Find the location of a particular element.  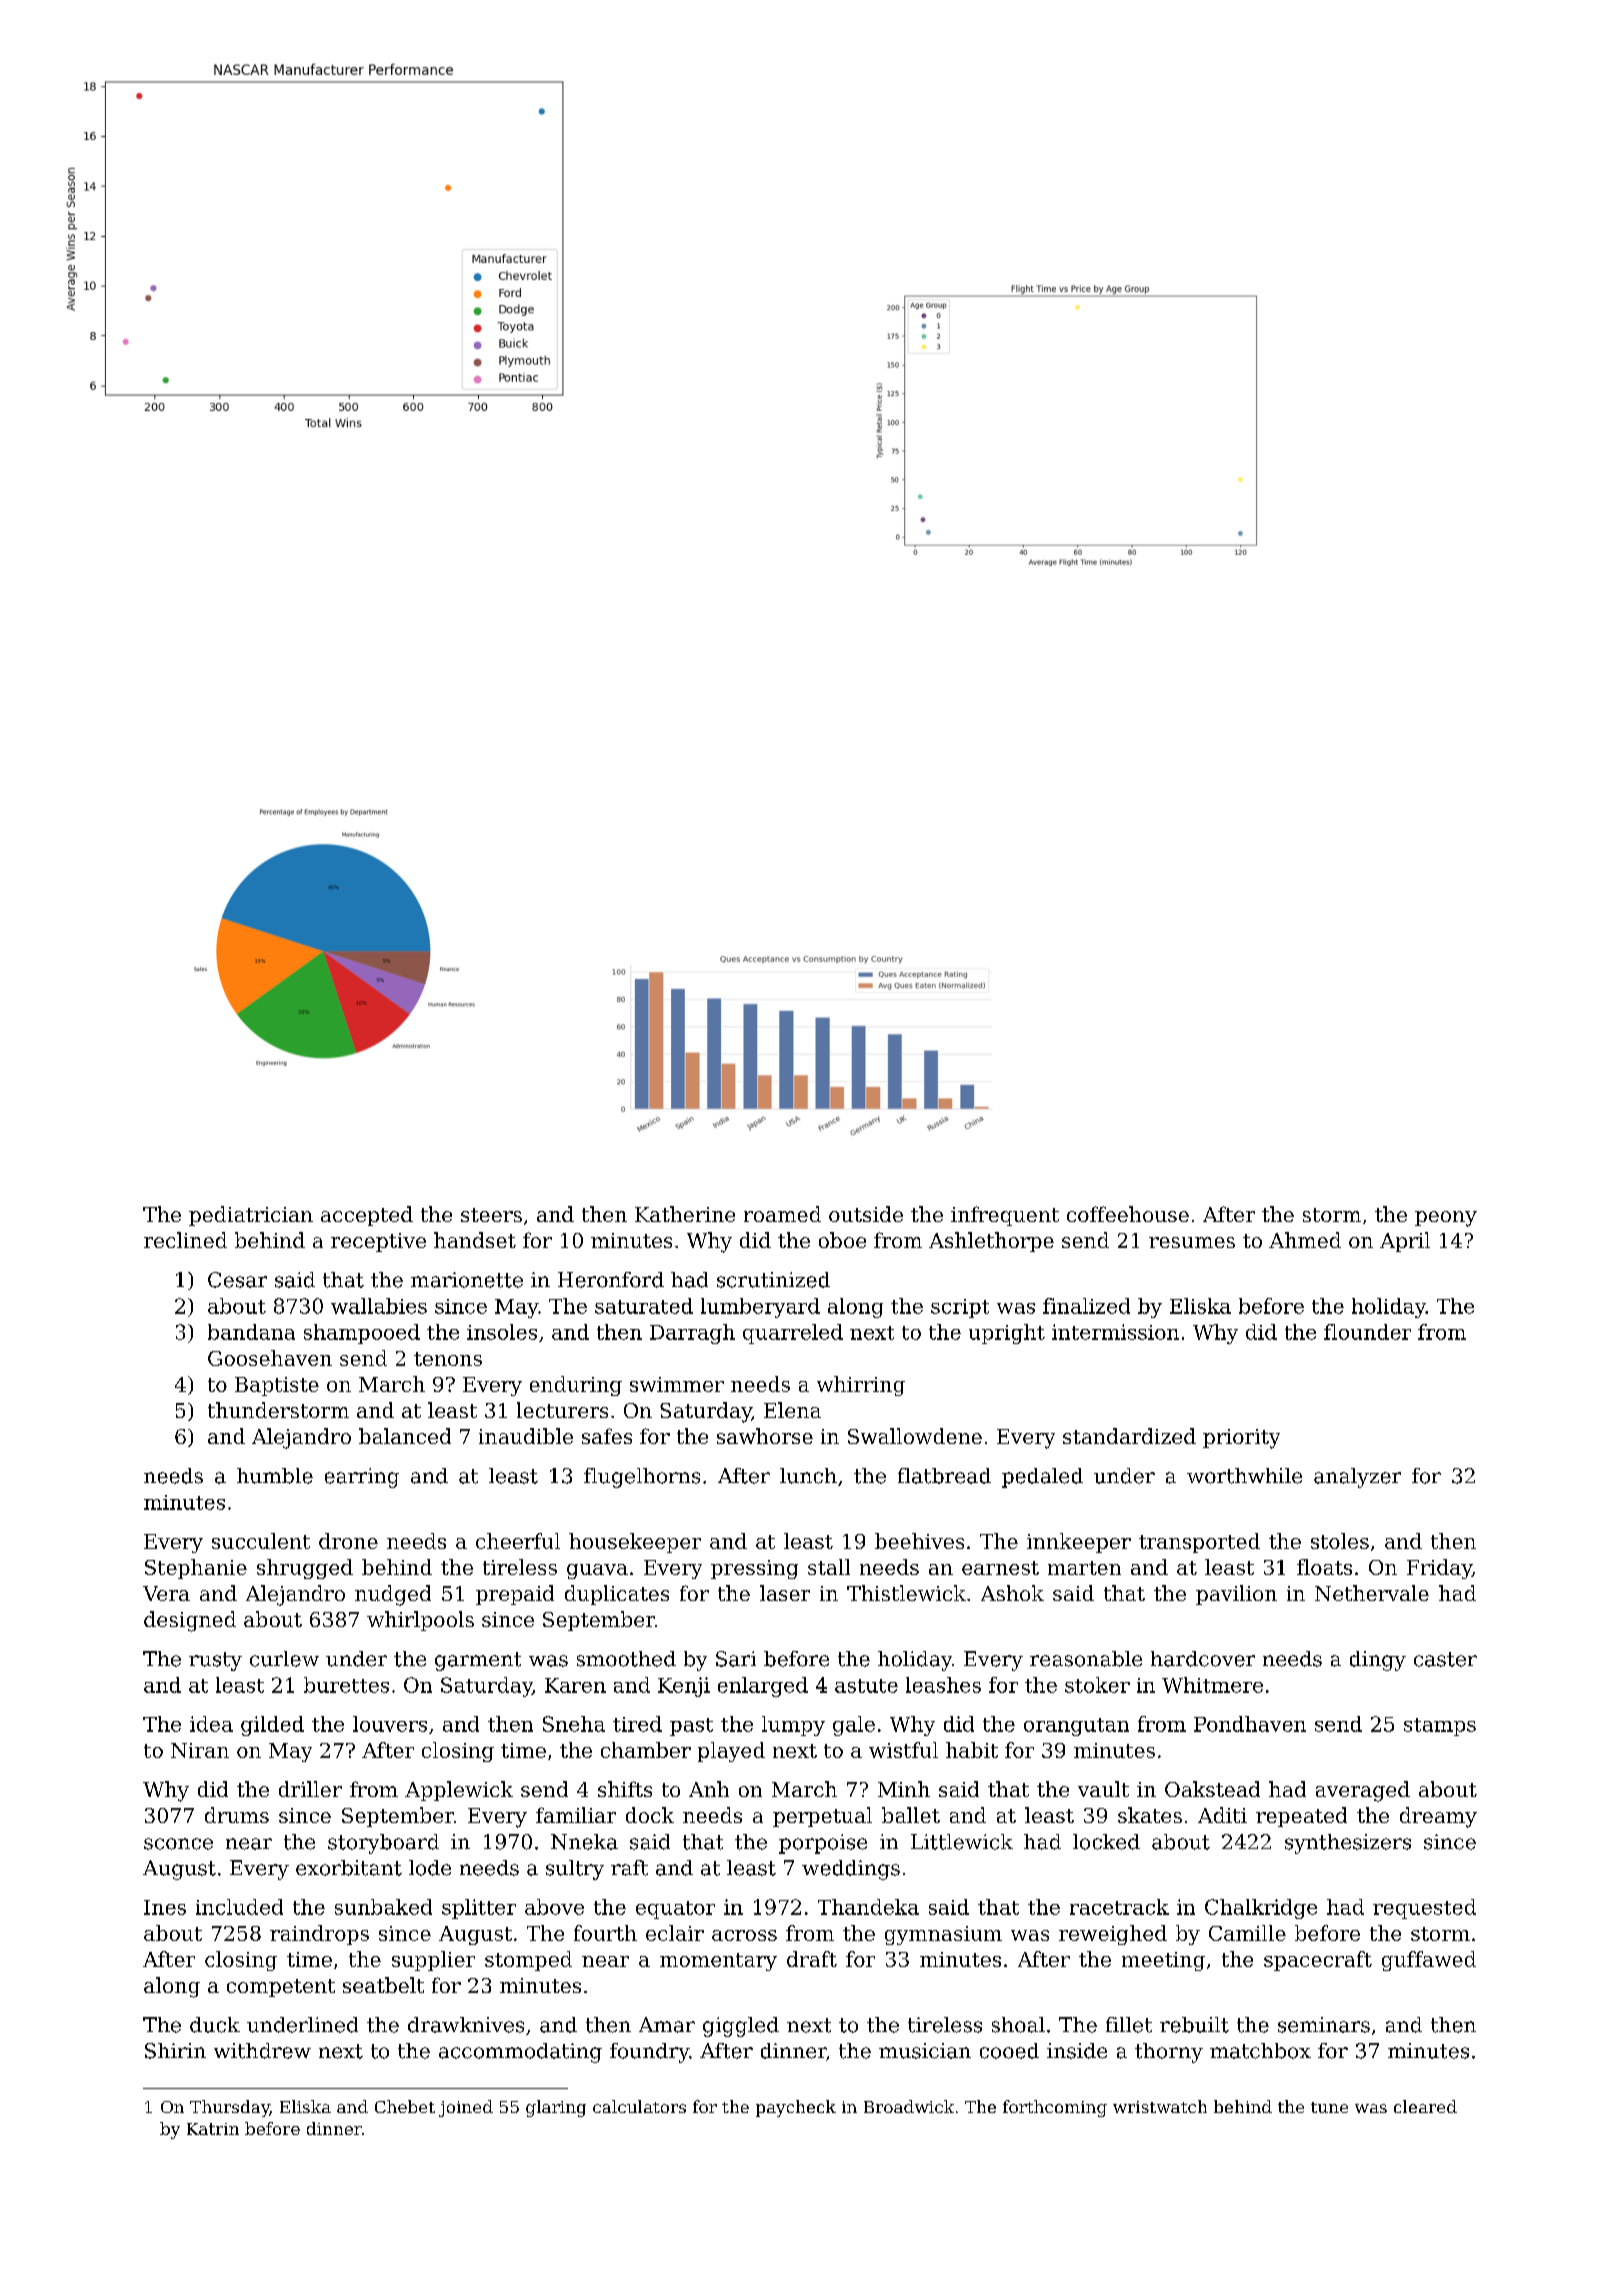

locked is located at coordinates (1106, 1842).
